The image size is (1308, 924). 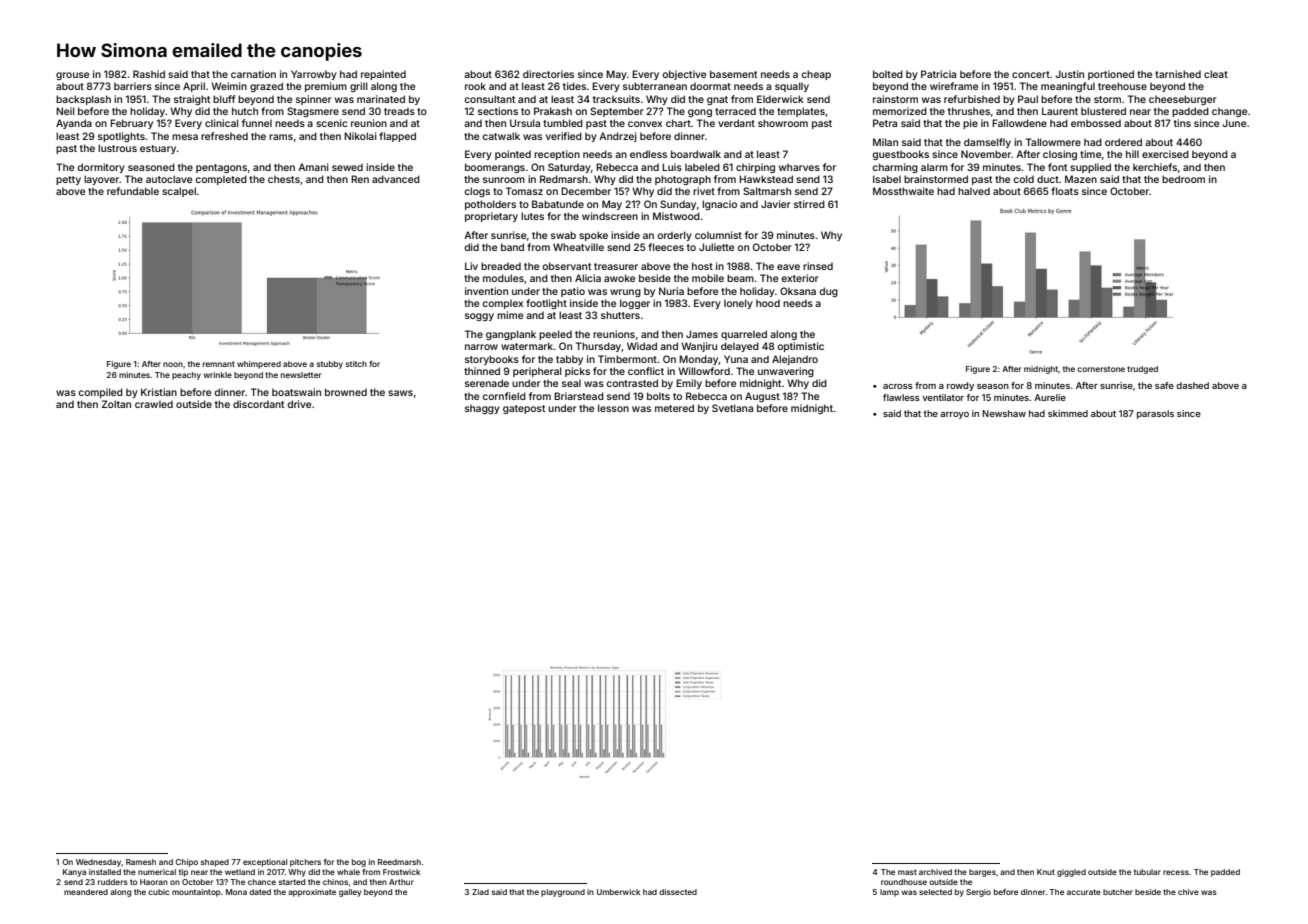 I want to click on Paul, so click(x=1028, y=99).
